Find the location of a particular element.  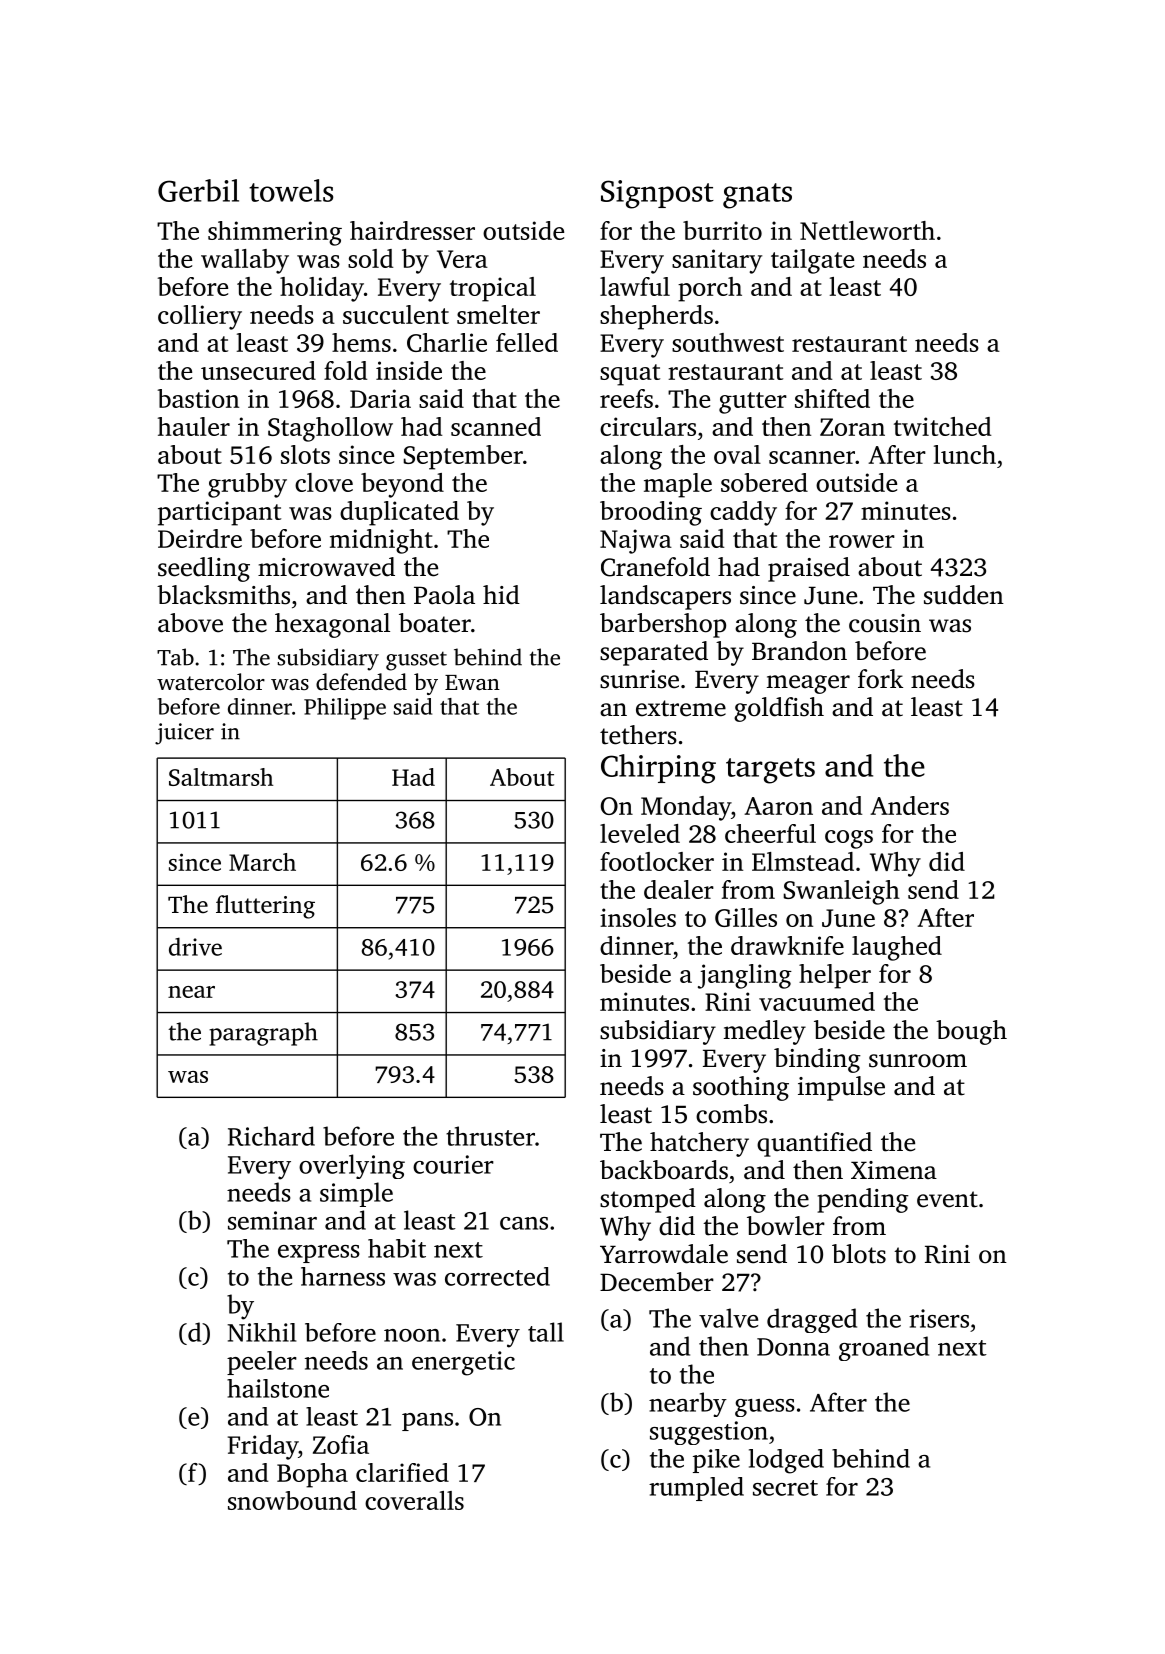

gnats is located at coordinates (757, 196).
